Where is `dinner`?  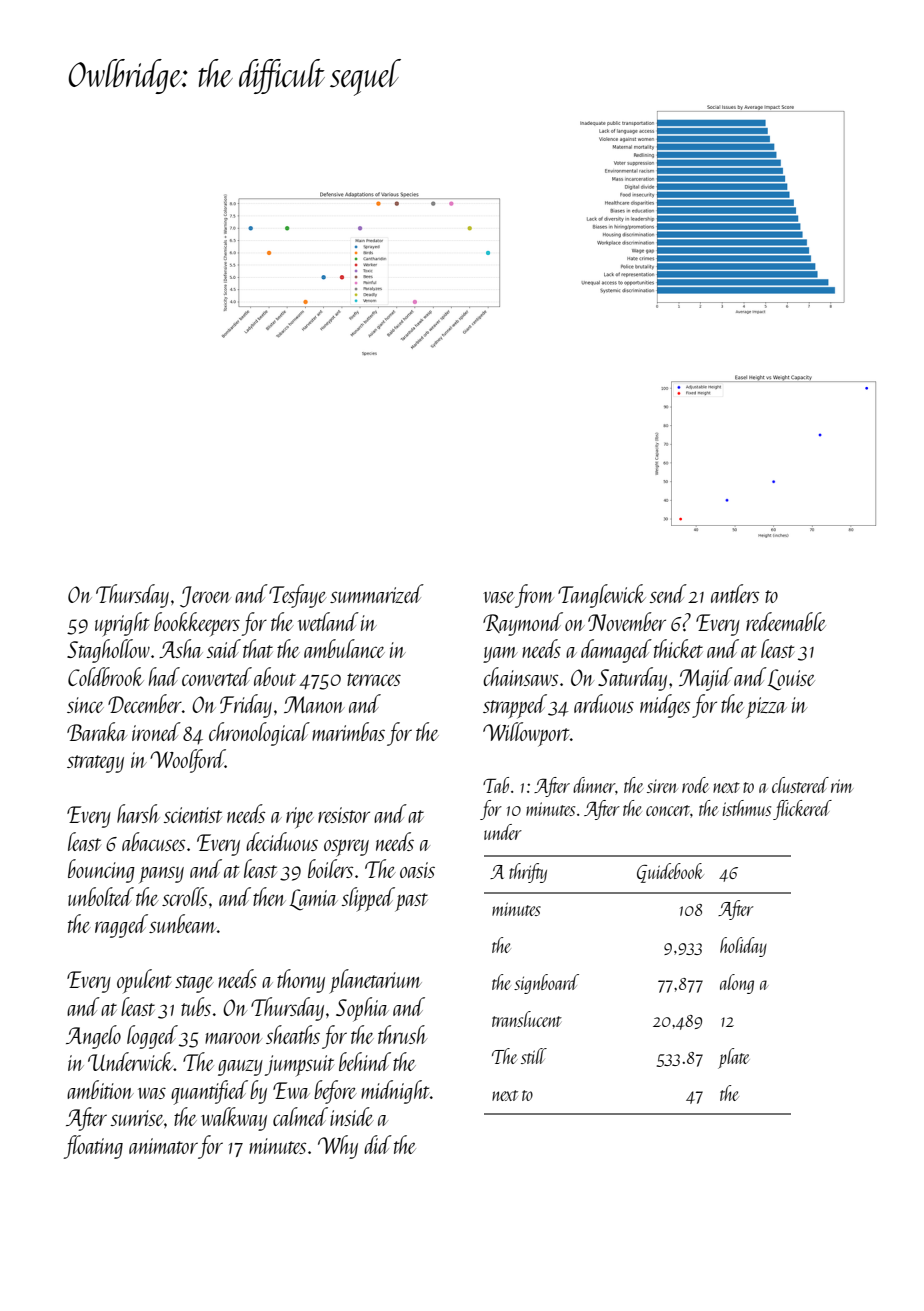
dinner is located at coordinates (594, 786).
